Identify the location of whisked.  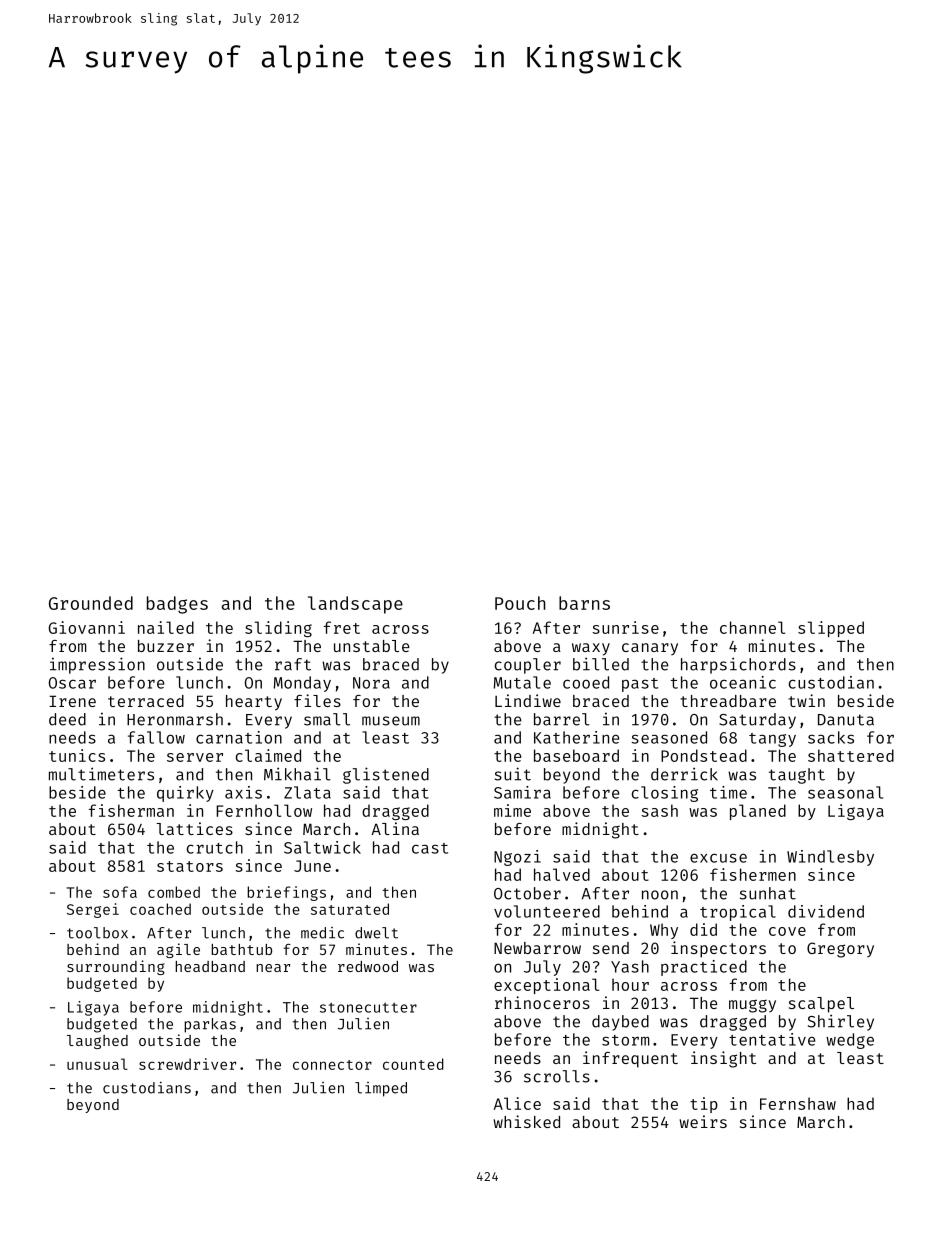
(526, 1121).
